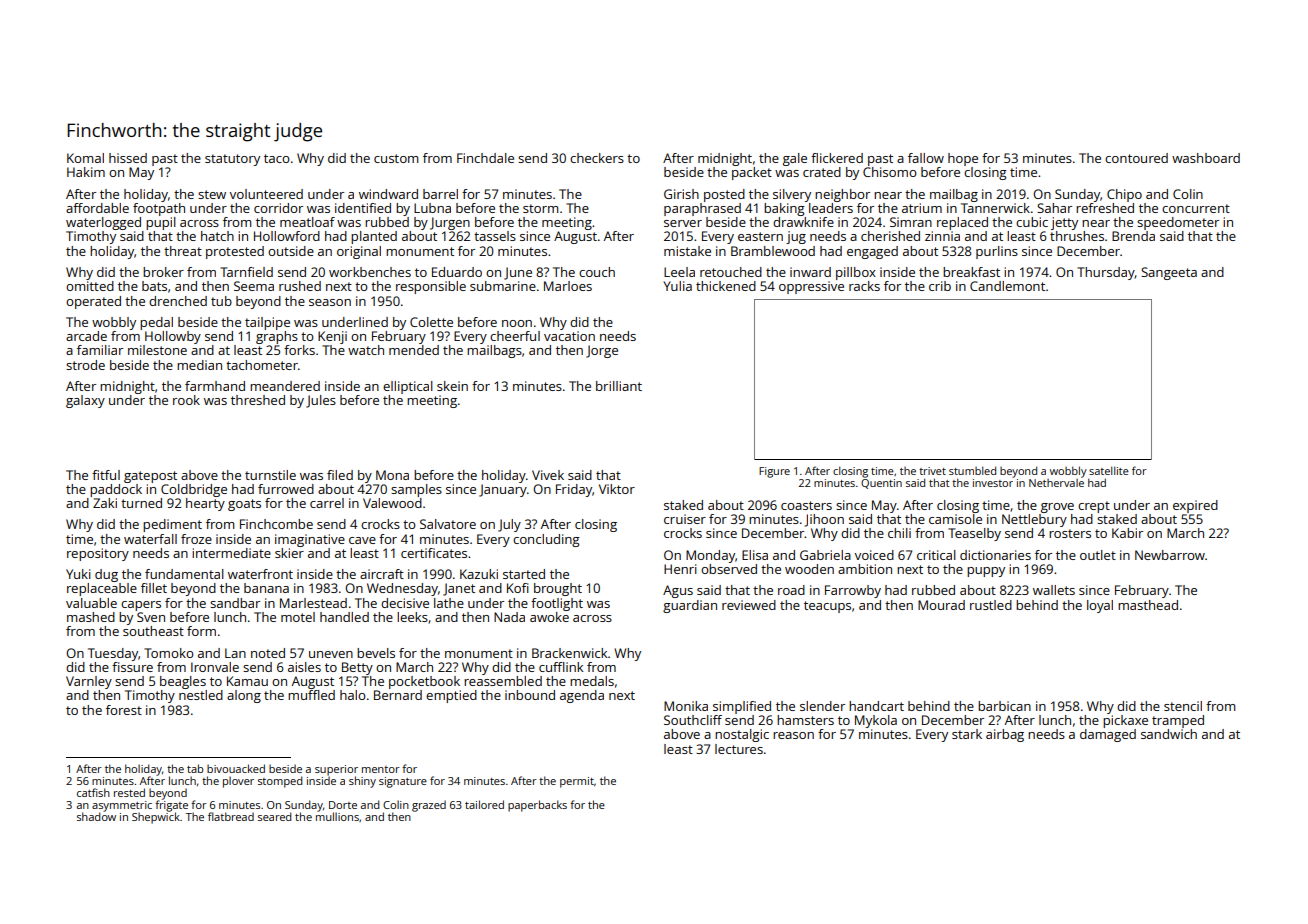 The height and width of the screenshot is (924, 1308). I want to click on froze, so click(196, 539).
